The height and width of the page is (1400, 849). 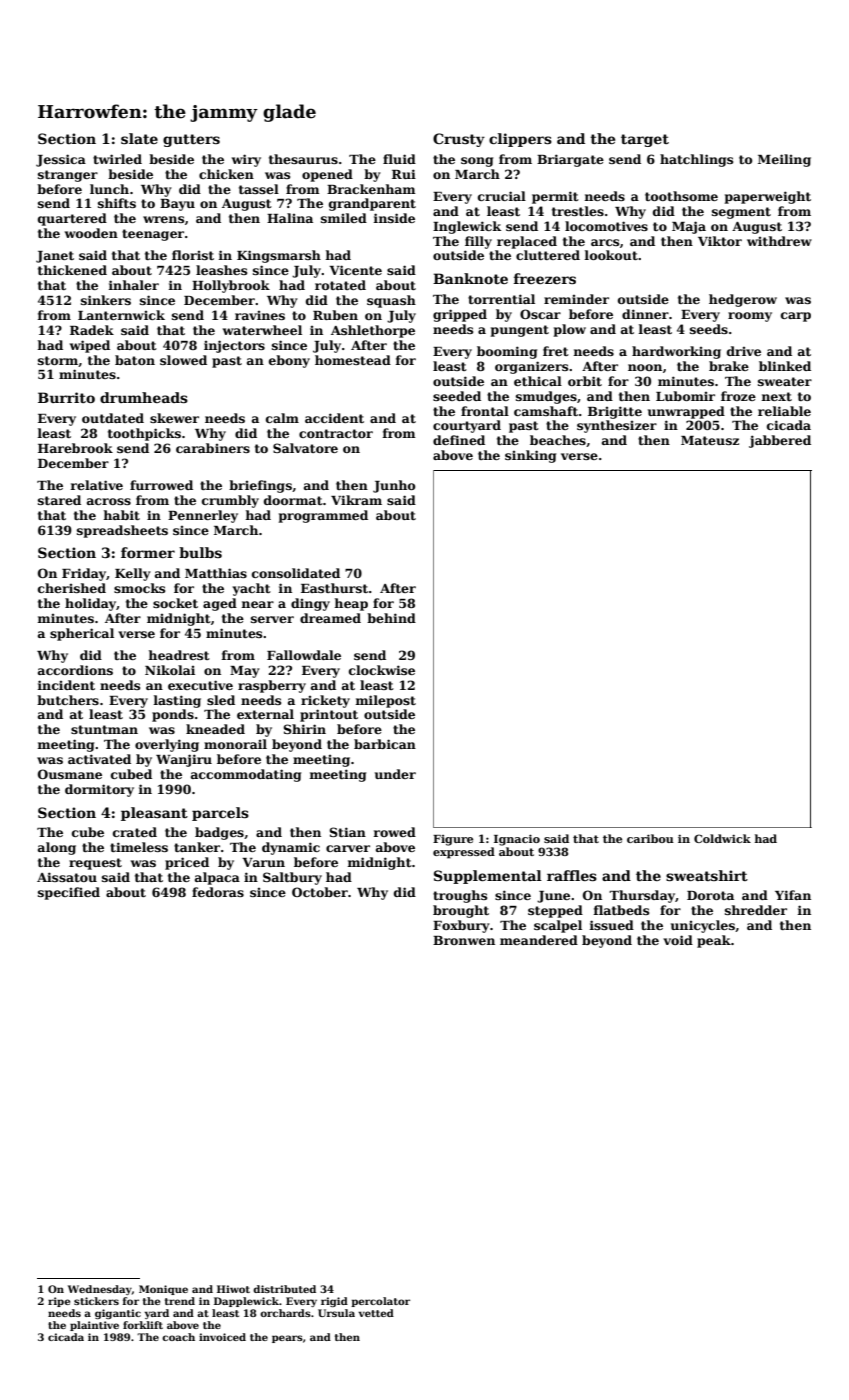 What do you see at coordinates (645, 140) in the page?
I see `target` at bounding box center [645, 140].
